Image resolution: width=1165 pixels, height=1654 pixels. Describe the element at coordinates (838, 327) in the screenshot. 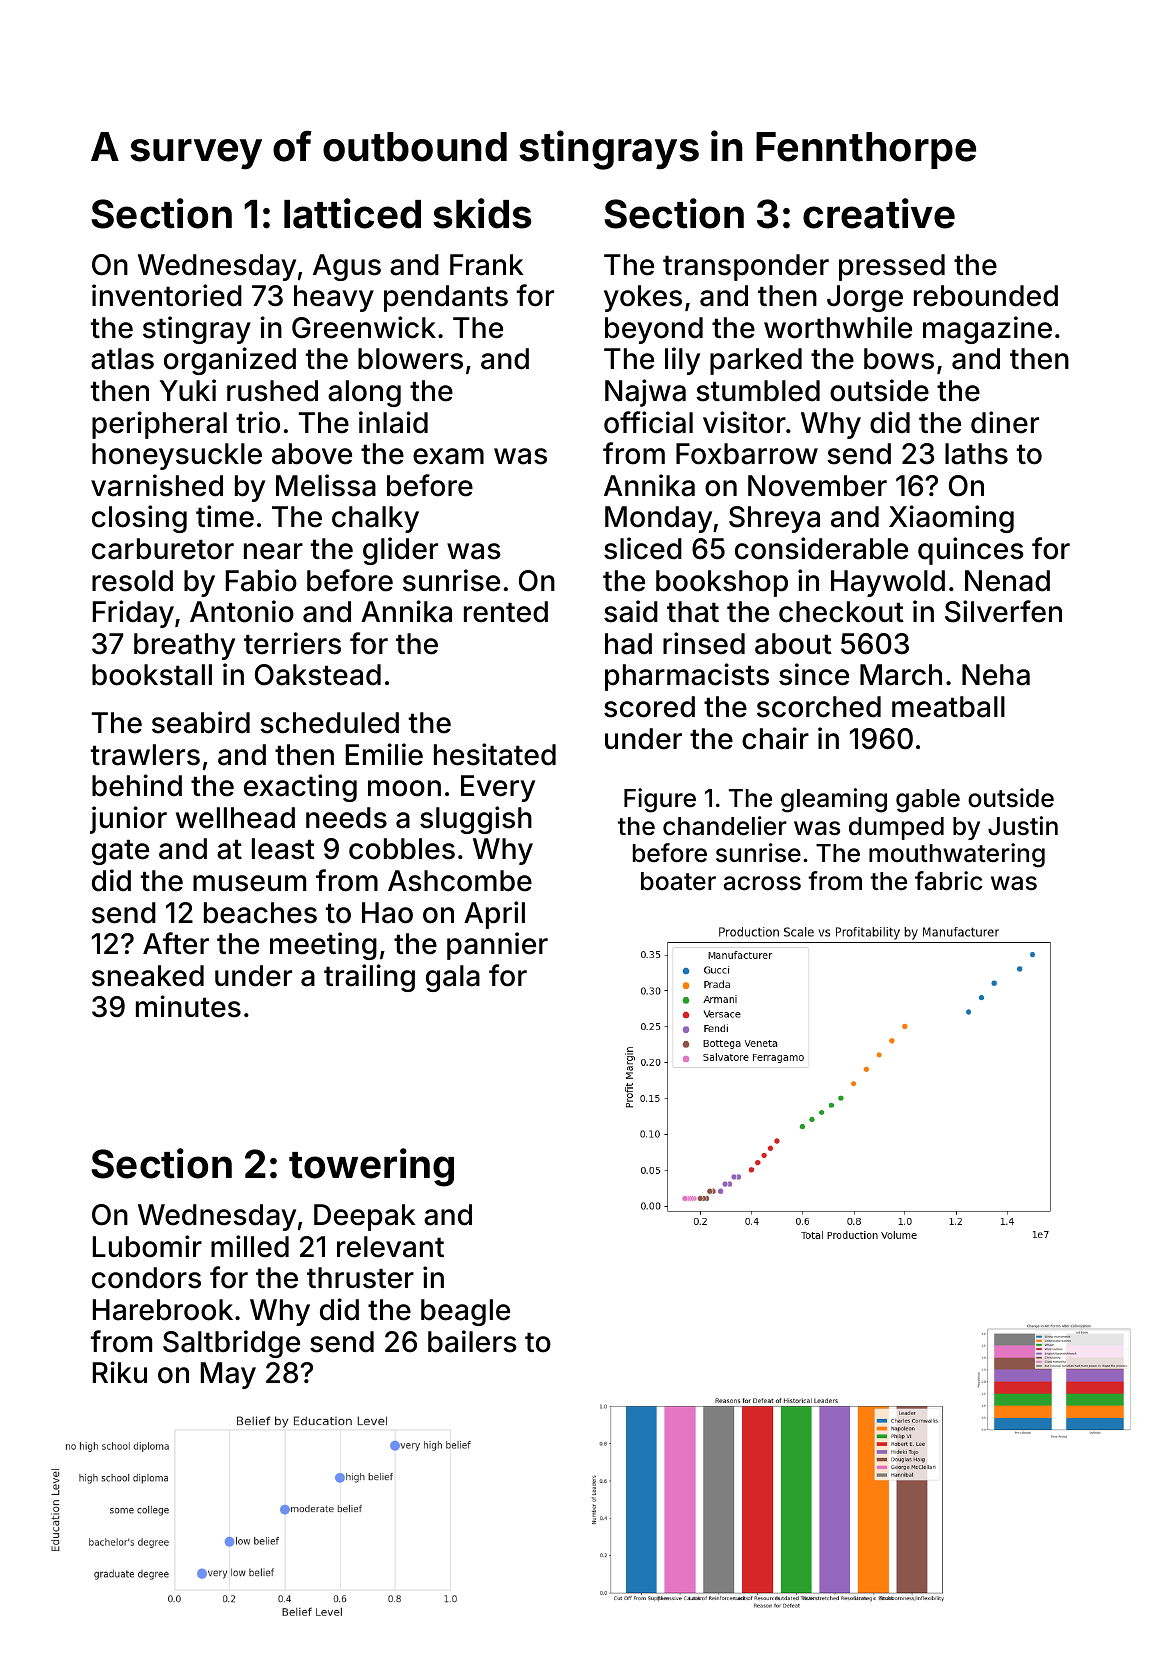

I see `worthwhile` at that location.
